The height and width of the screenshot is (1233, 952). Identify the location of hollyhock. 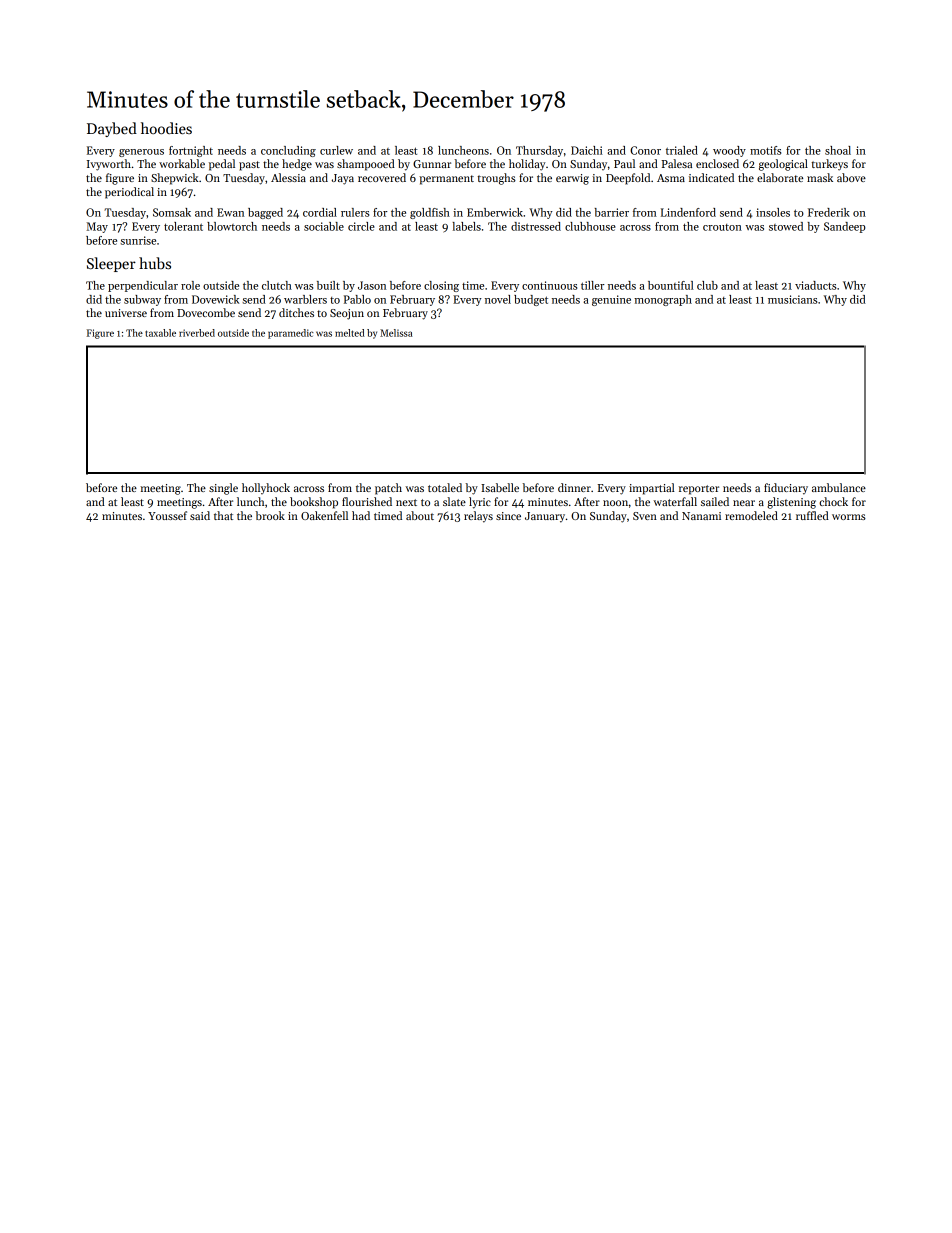
(266, 488).
